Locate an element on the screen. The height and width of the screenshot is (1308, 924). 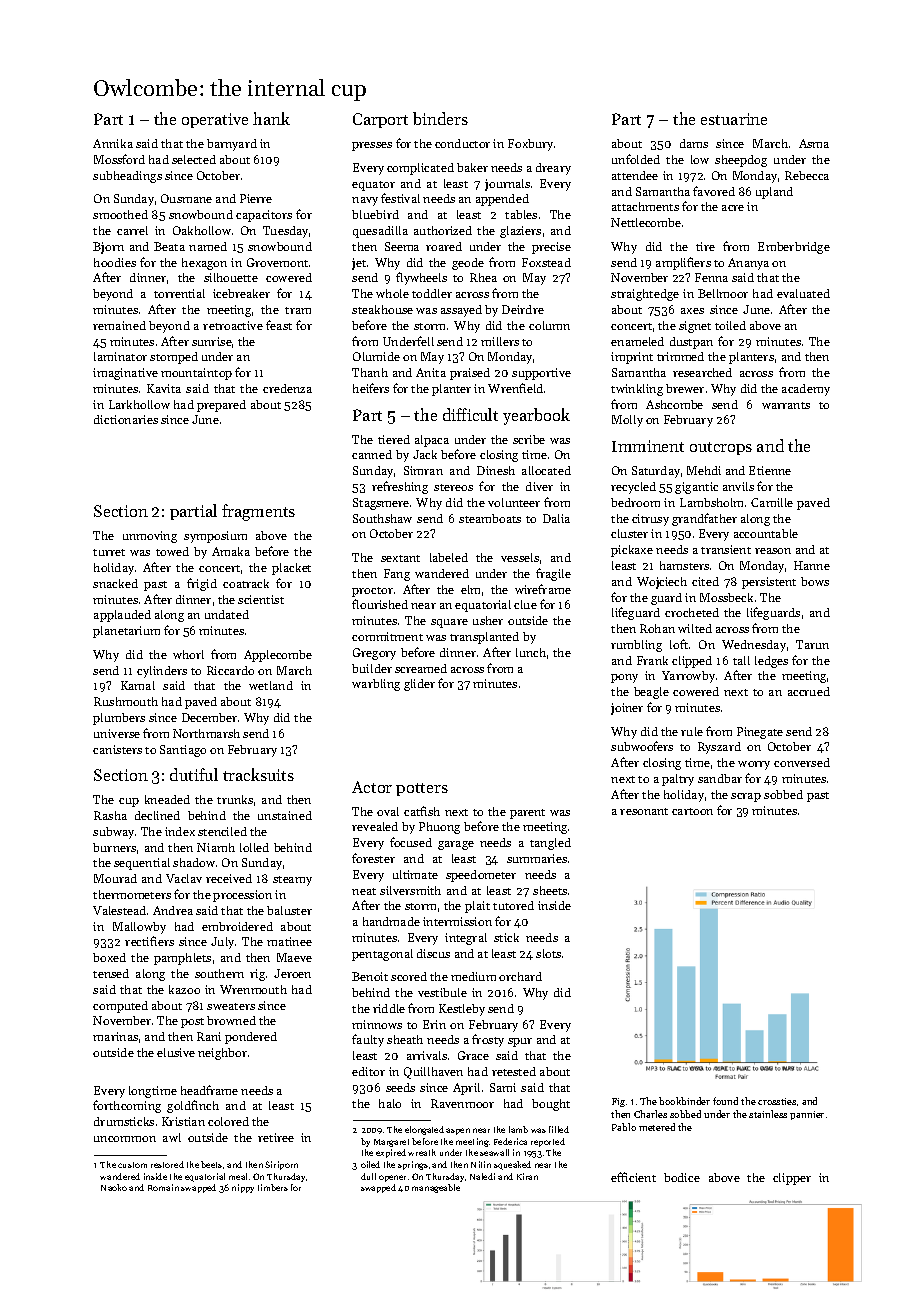
Santiago is located at coordinates (183, 751).
